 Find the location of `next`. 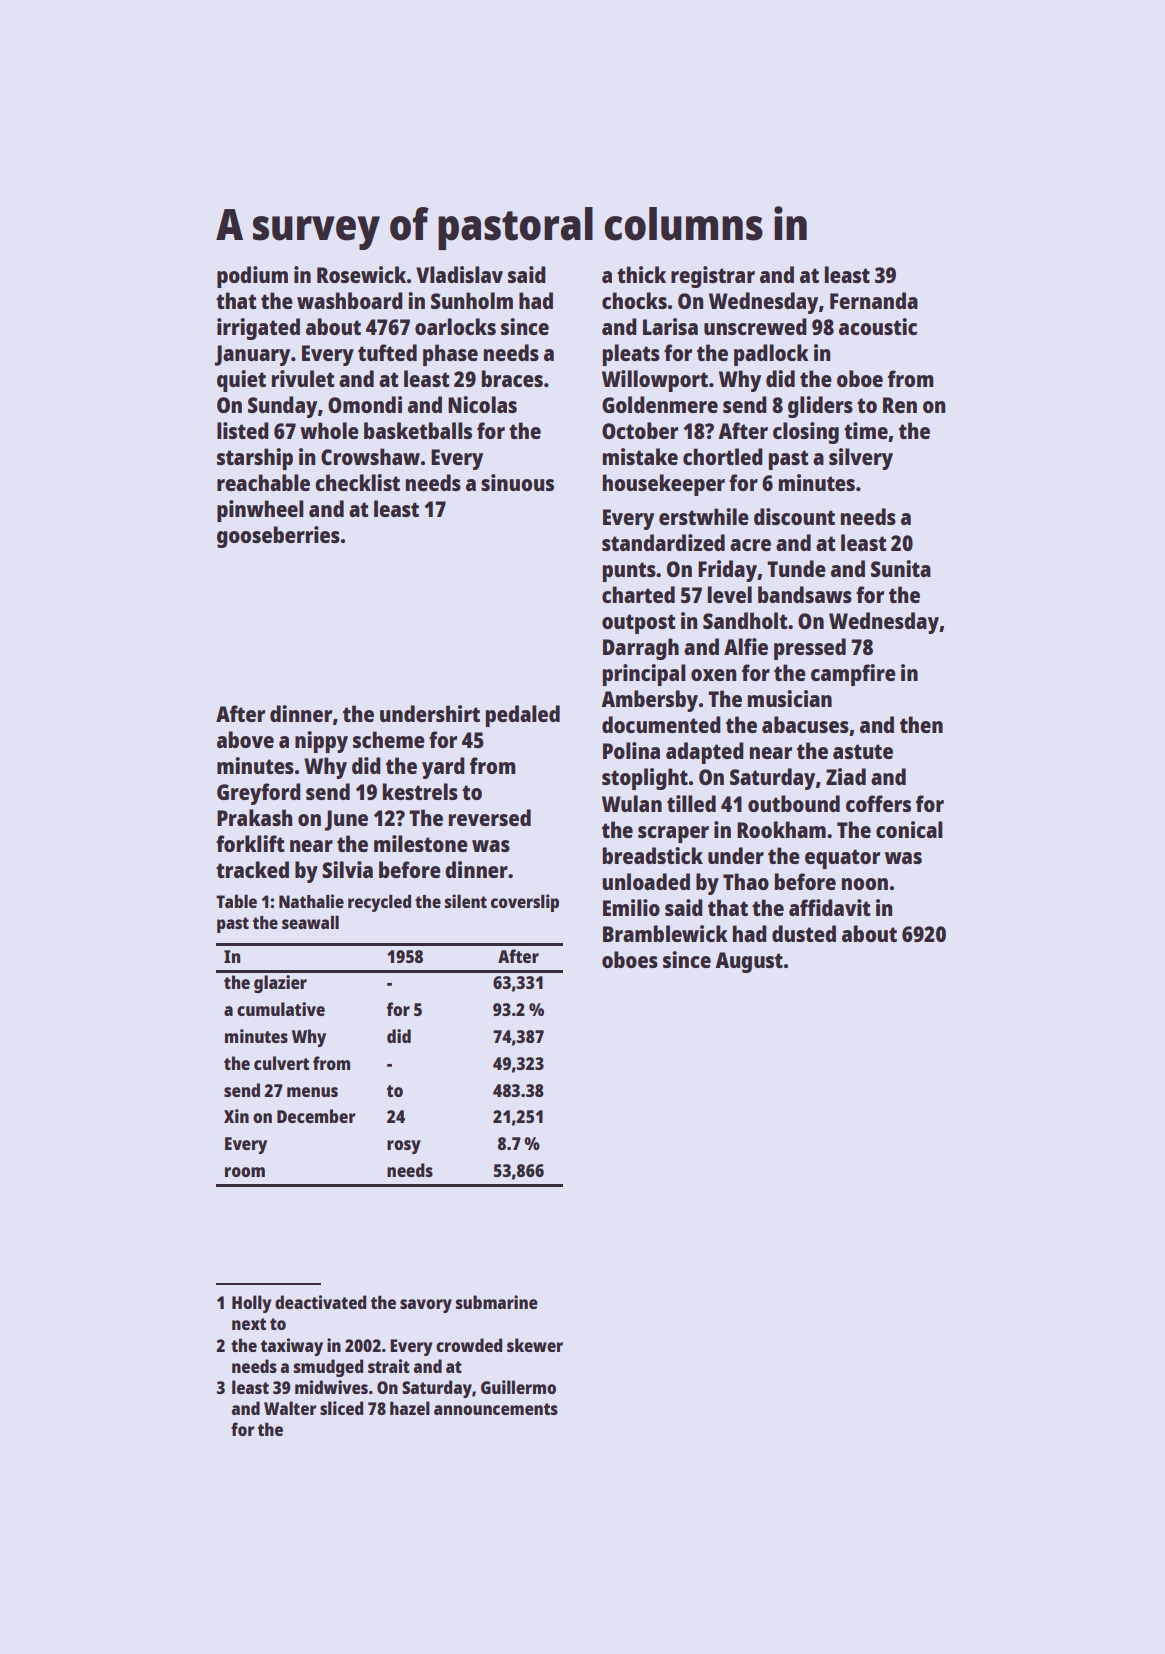

next is located at coordinates (249, 1324).
